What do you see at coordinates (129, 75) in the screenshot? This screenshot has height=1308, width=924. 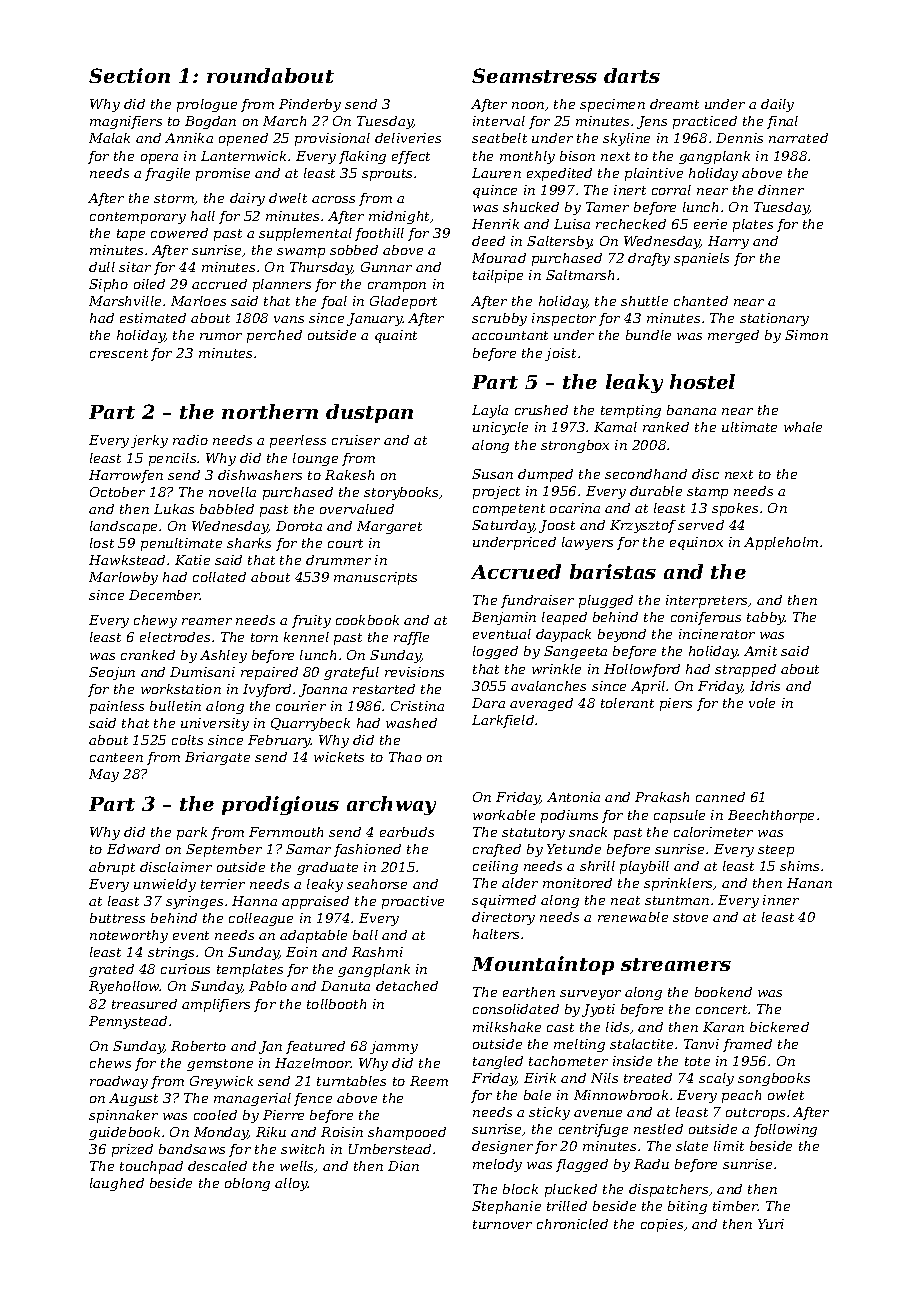 I see `Section` at bounding box center [129, 75].
